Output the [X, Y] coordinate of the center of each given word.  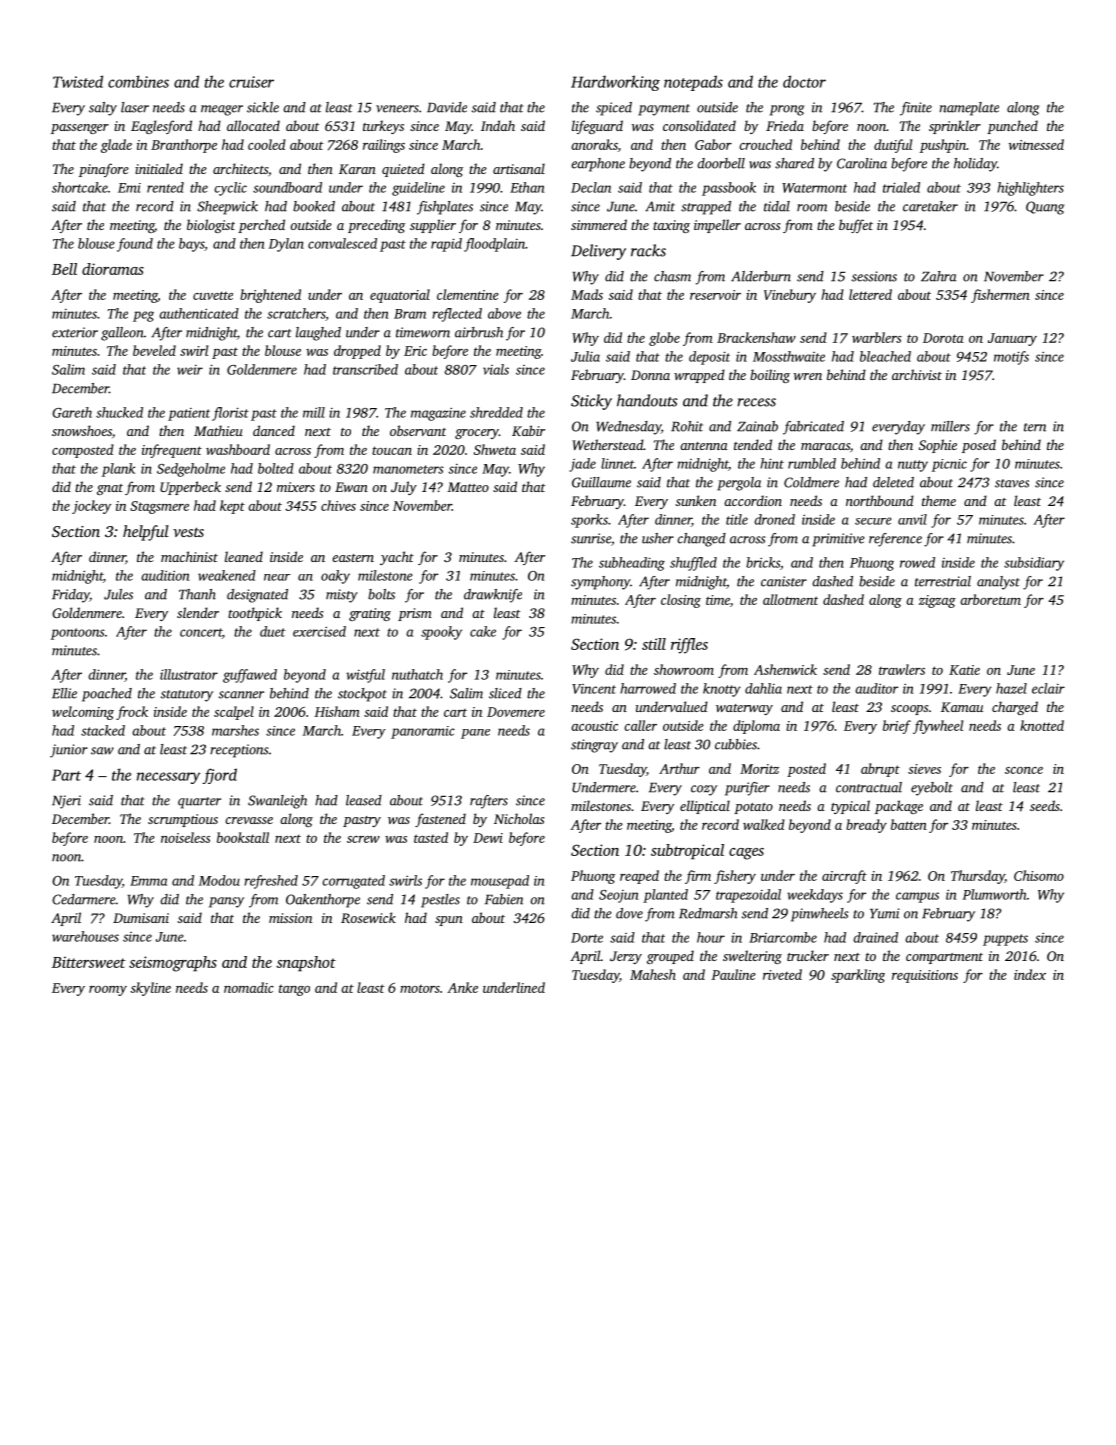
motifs [1011, 358]
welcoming [83, 713]
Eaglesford [161, 127]
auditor [876, 688]
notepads [693, 83]
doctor [804, 81]
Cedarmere [84, 899]
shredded [496, 412]
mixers [296, 487]
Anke [462, 987]
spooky [441, 633]
